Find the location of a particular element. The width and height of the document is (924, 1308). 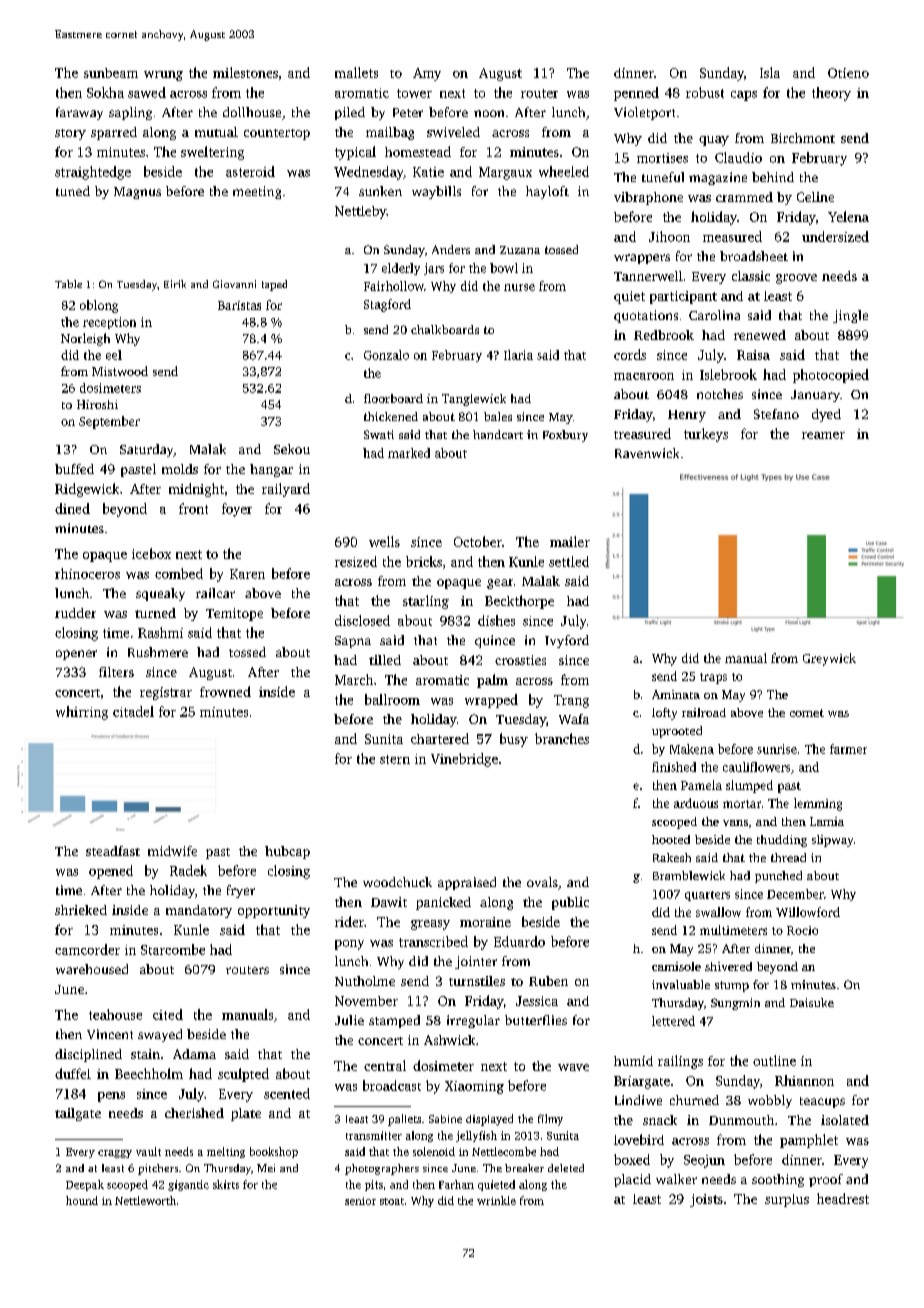

measured is located at coordinates (732, 236).
